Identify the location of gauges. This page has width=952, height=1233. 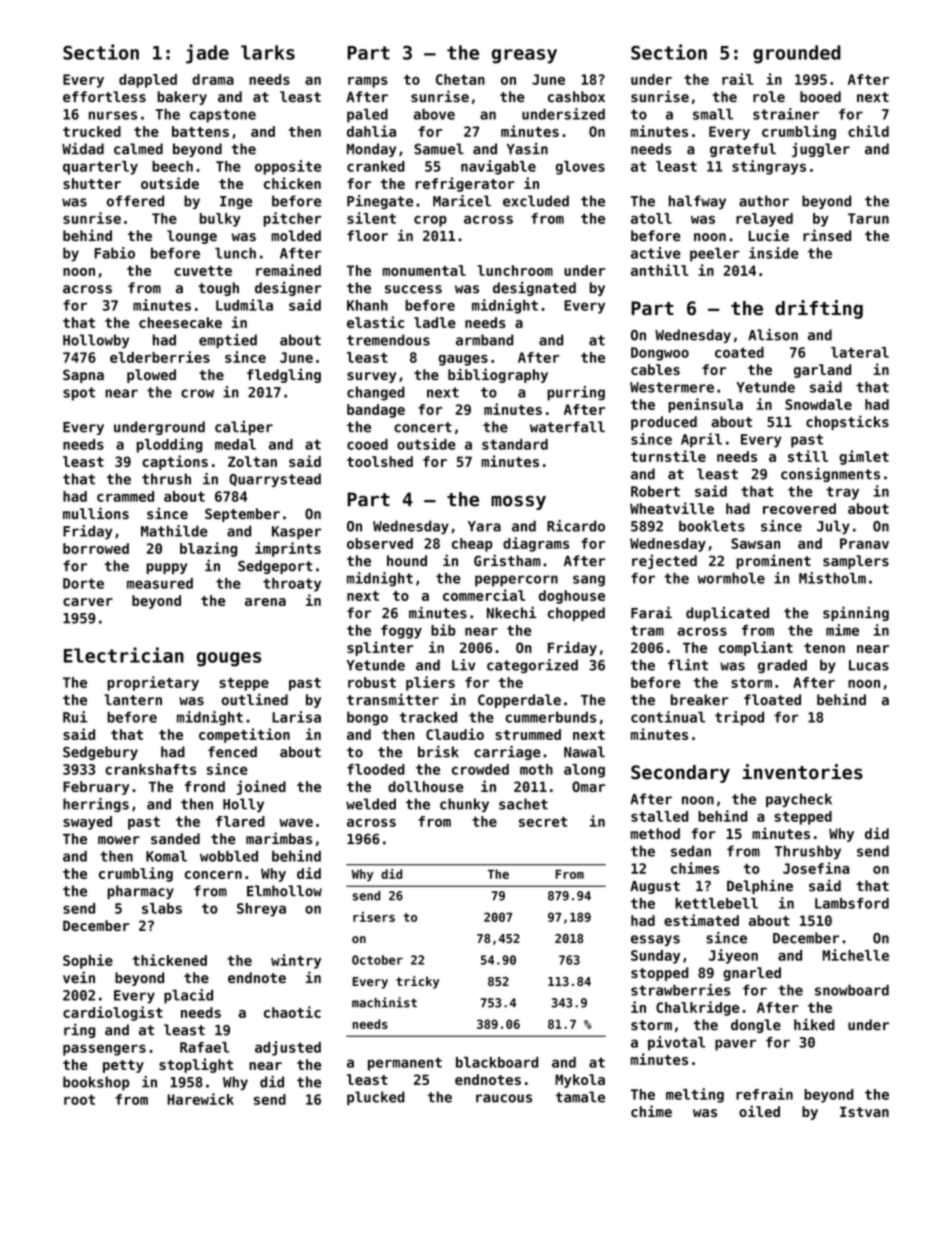
(463, 360).
